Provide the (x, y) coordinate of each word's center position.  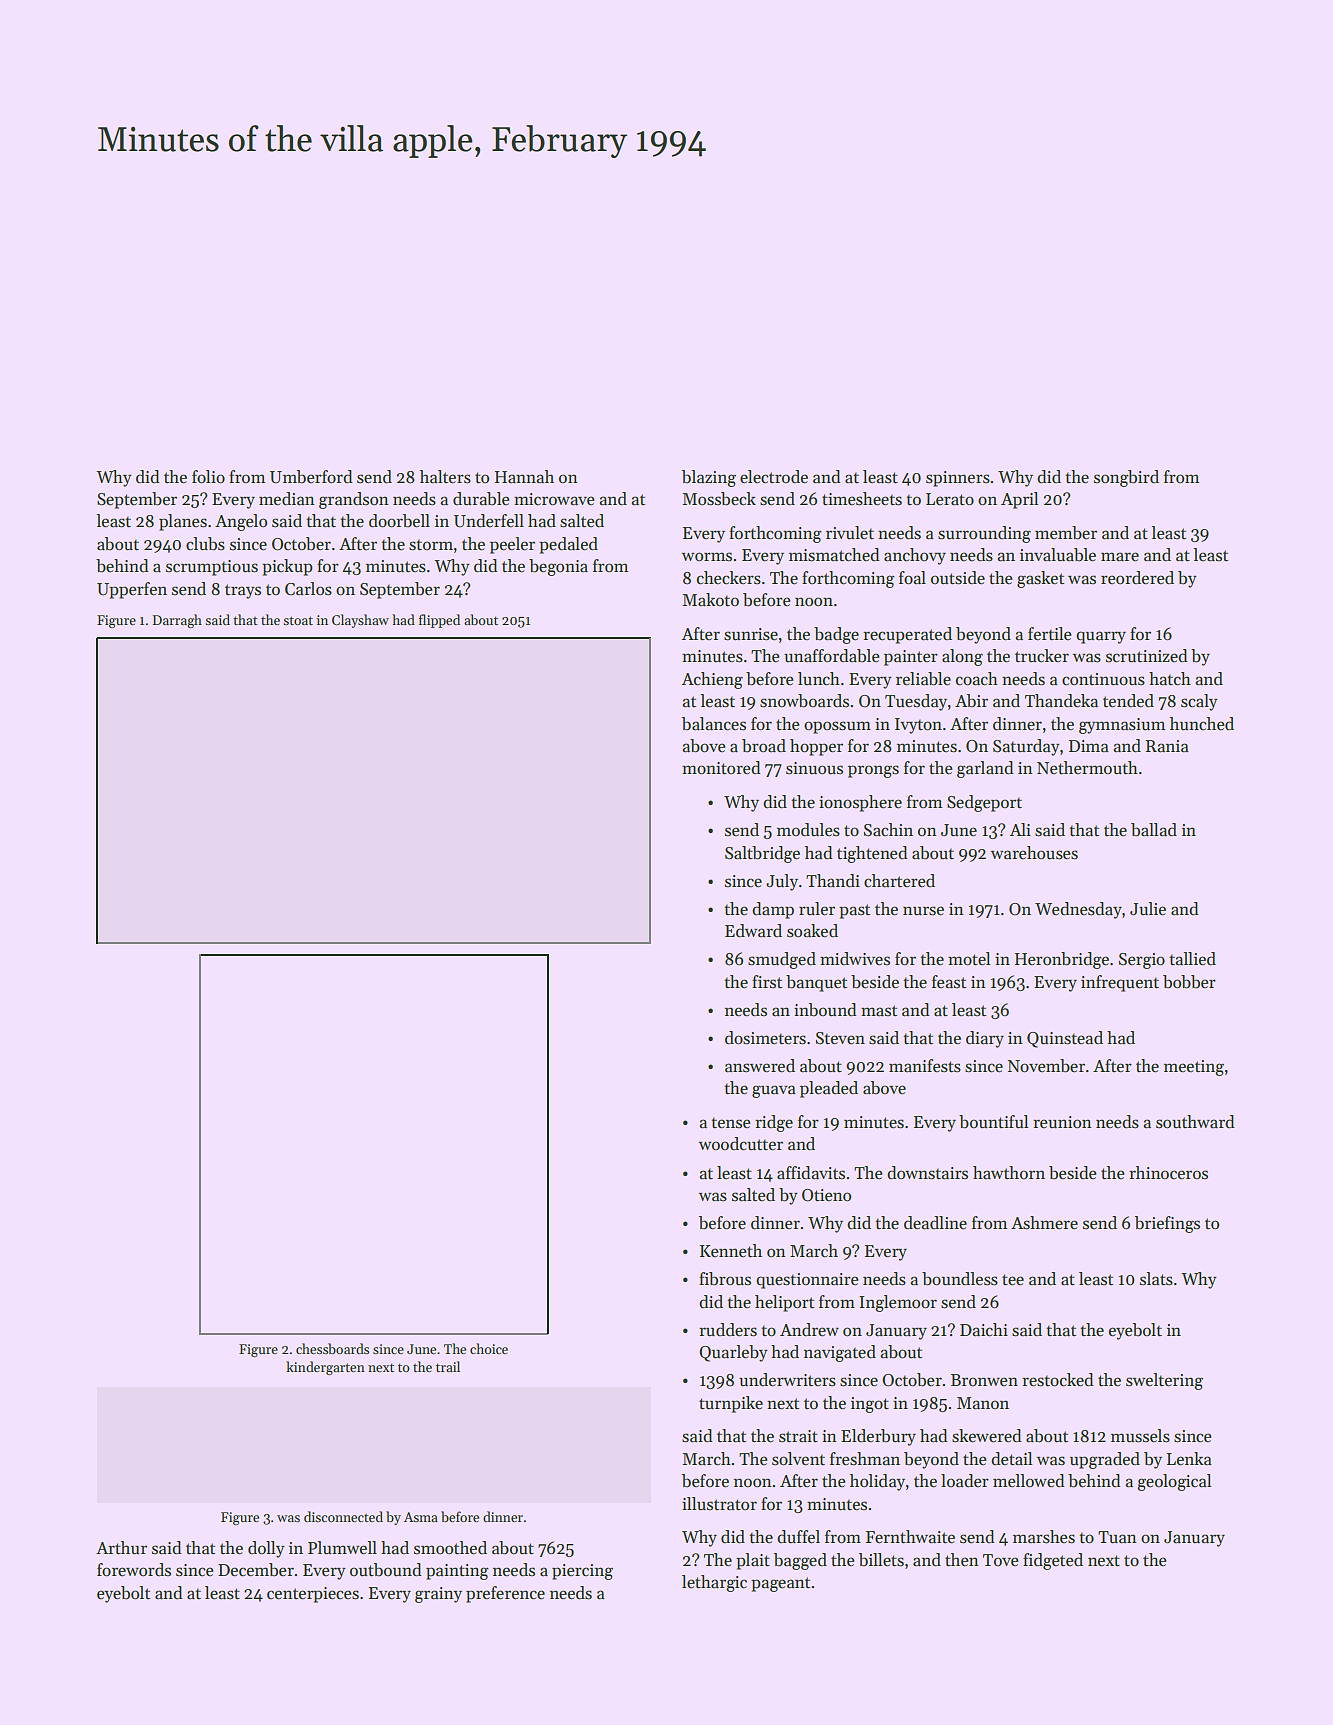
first (767, 982)
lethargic (714, 1583)
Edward (753, 931)
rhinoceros (1168, 1173)
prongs (873, 771)
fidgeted (1053, 1561)
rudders (728, 1330)
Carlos (308, 589)
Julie (1148, 909)
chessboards (332, 1348)
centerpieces (313, 1595)
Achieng (712, 680)
